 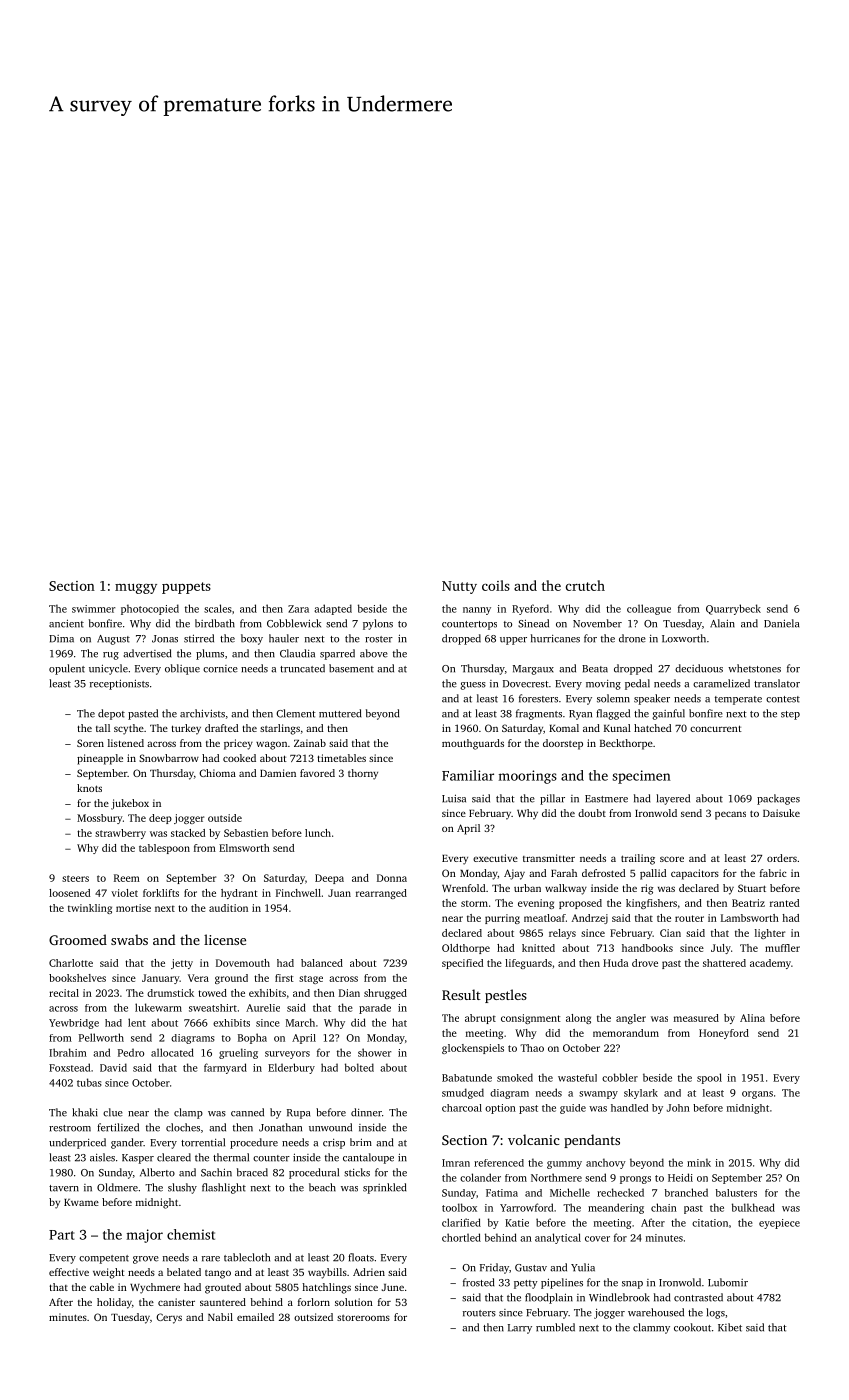 I want to click on puppets, so click(x=186, y=588).
